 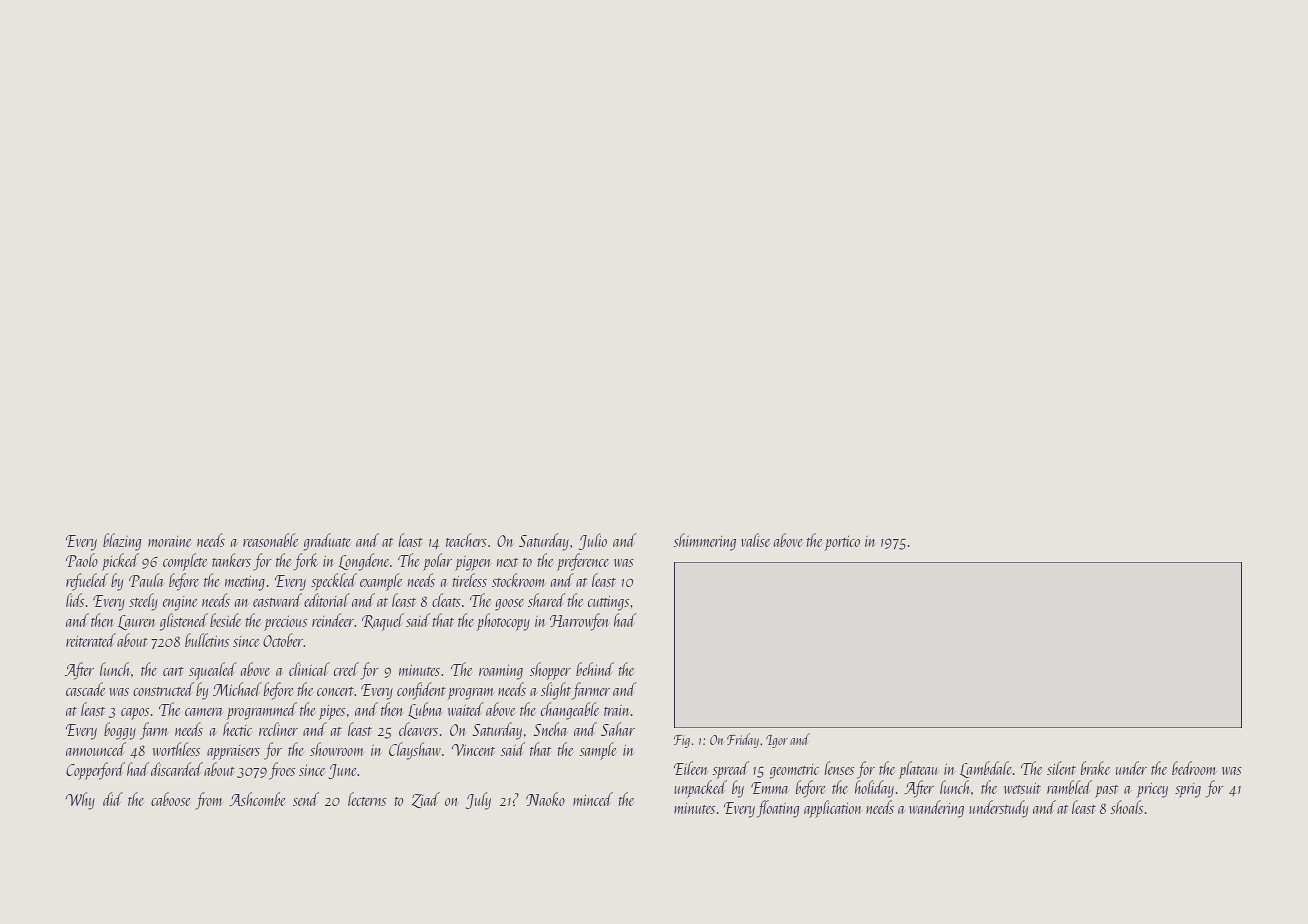 What do you see at coordinates (364, 562) in the screenshot?
I see `Longdene` at bounding box center [364, 562].
